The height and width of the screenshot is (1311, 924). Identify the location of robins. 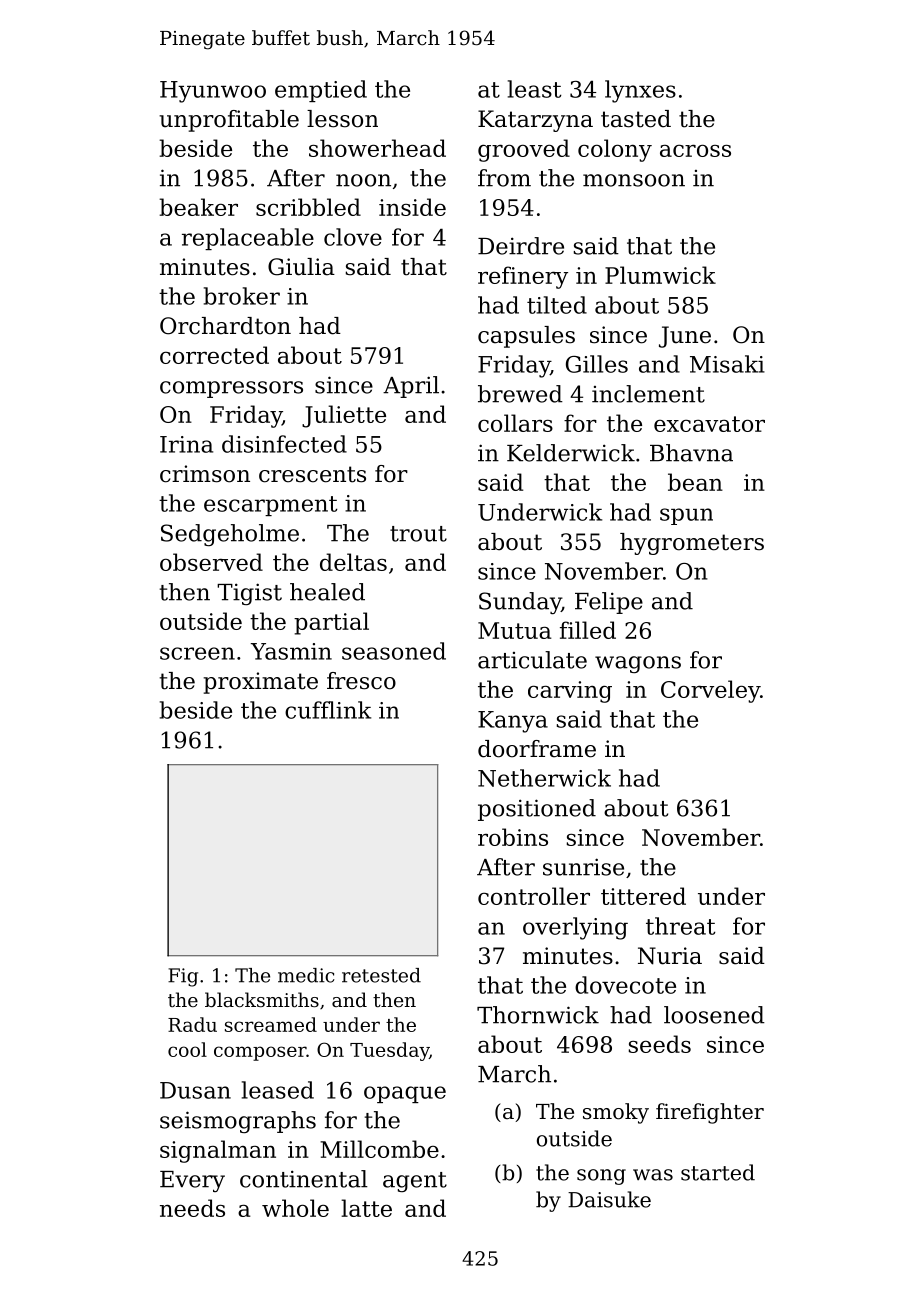
(513, 837).
